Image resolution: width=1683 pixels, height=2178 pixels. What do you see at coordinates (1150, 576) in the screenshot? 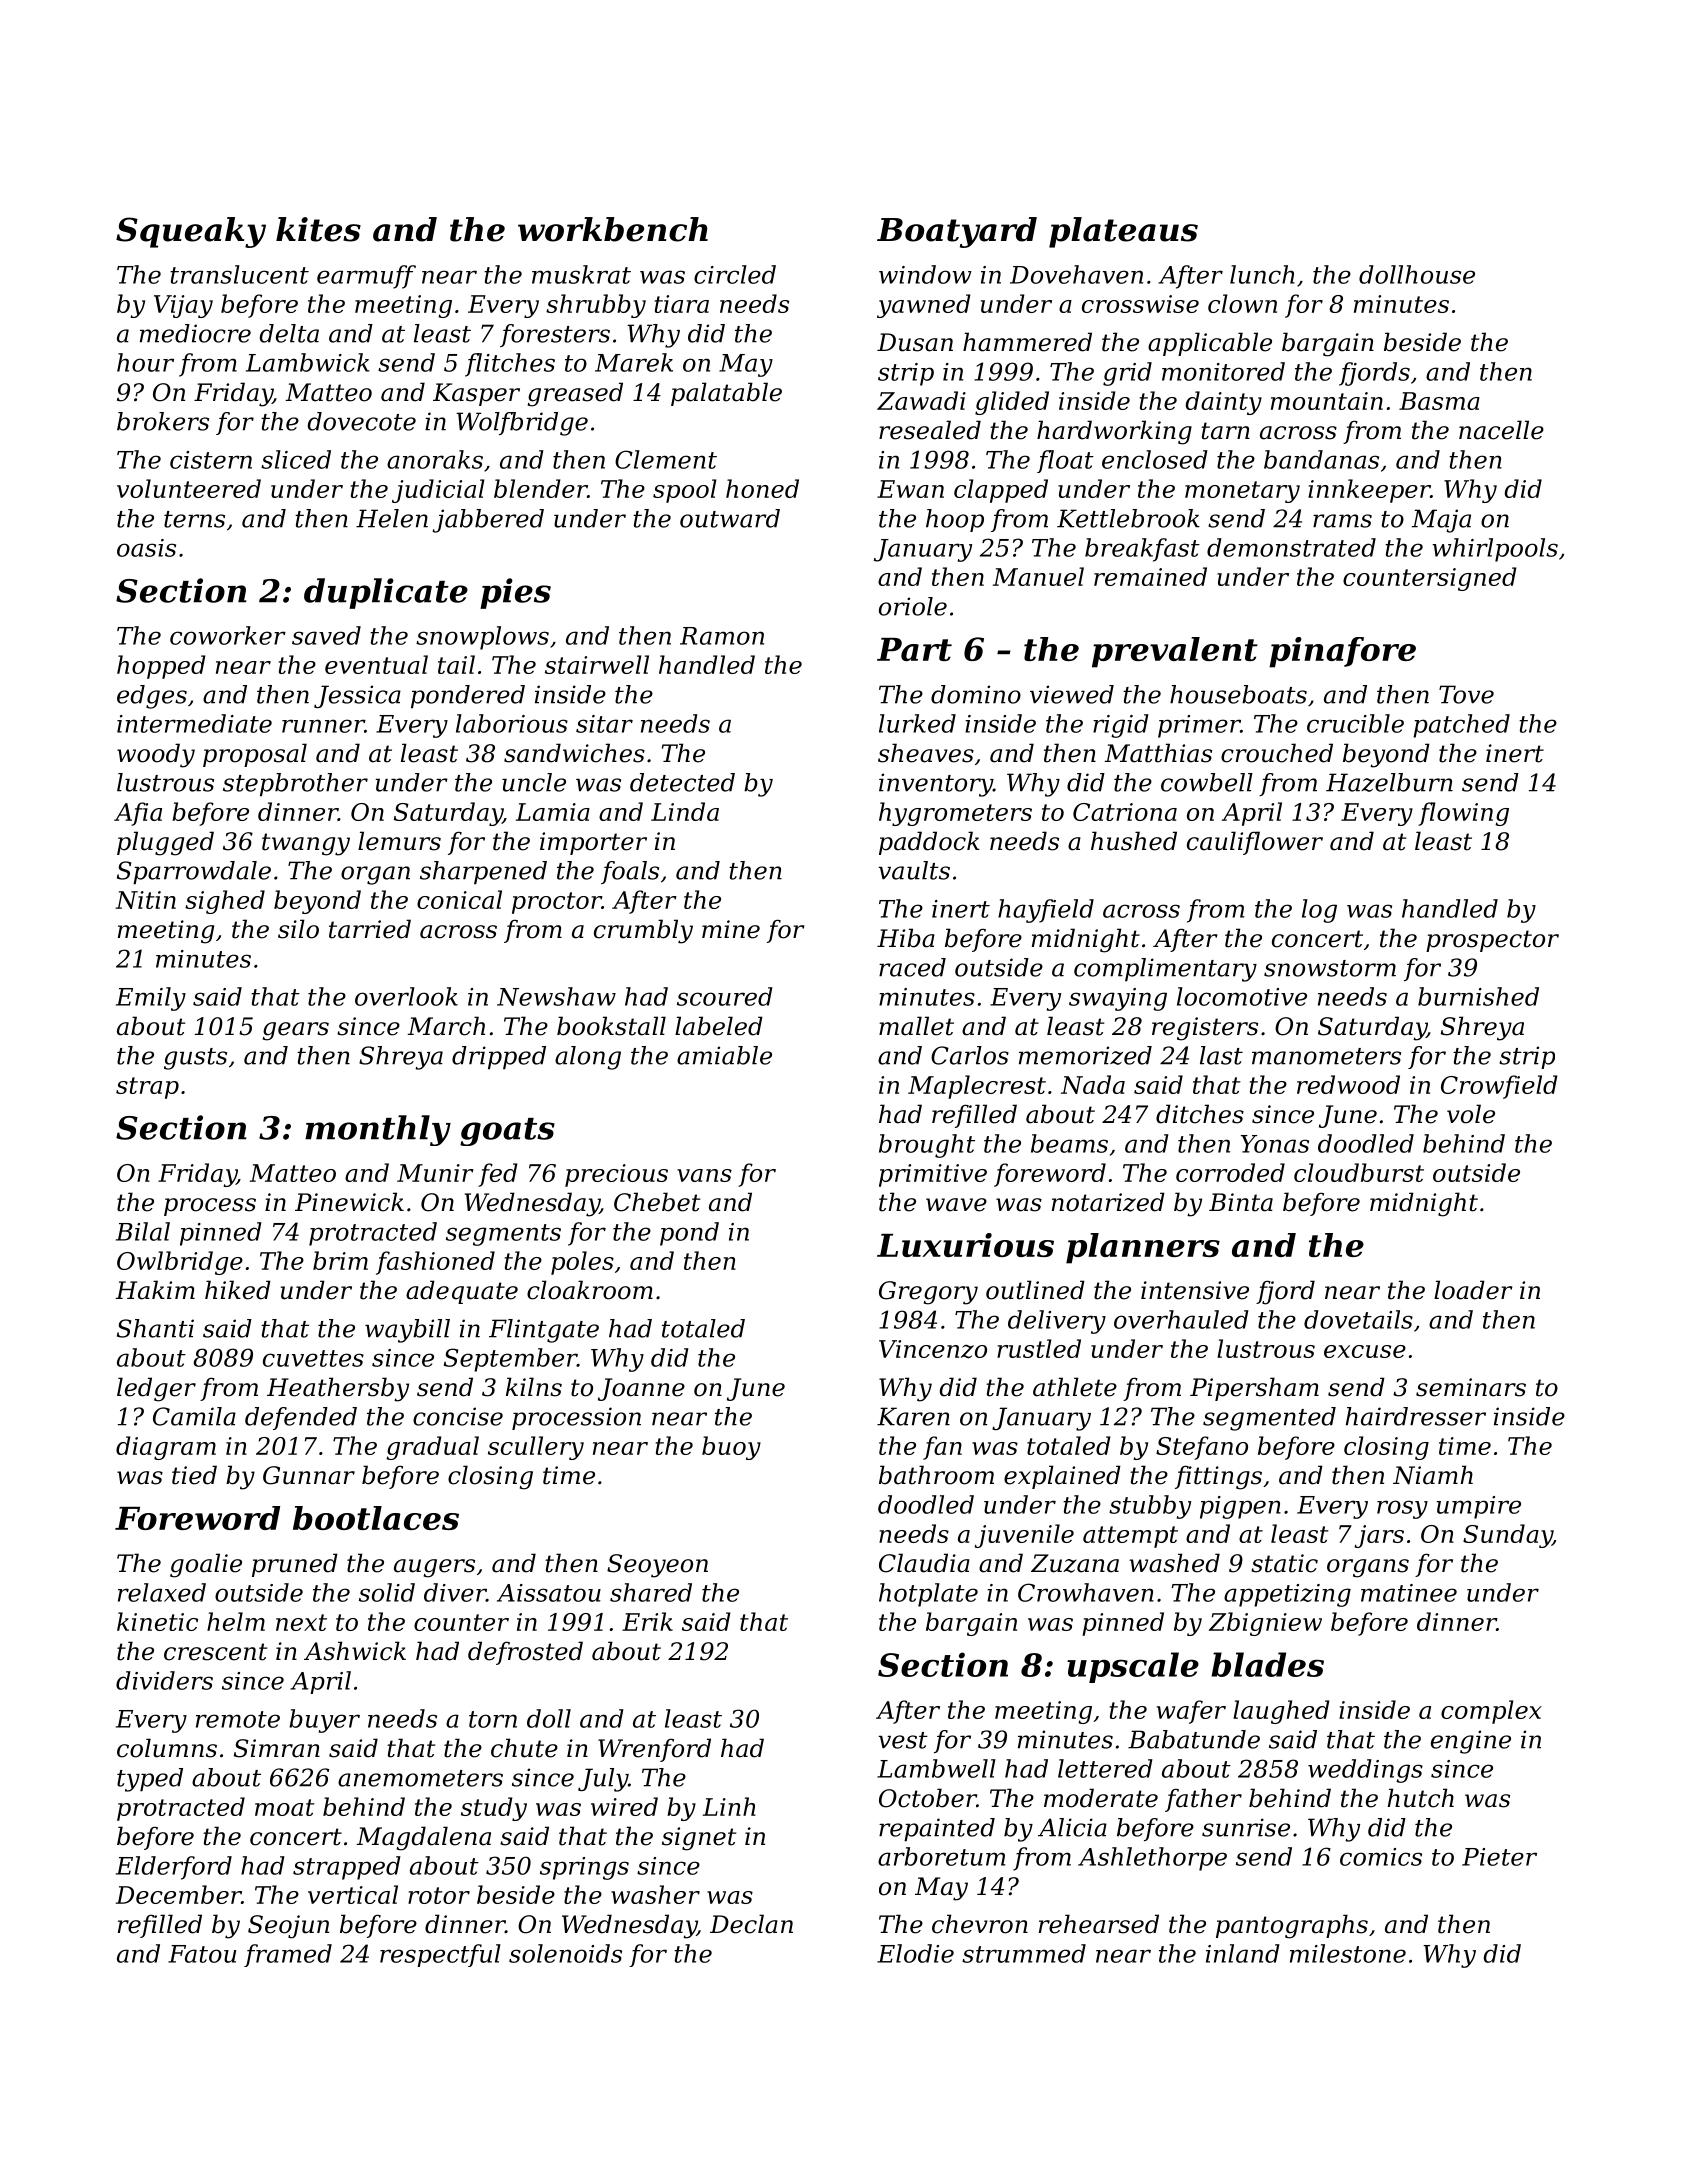
I see `remained` at bounding box center [1150, 576].
